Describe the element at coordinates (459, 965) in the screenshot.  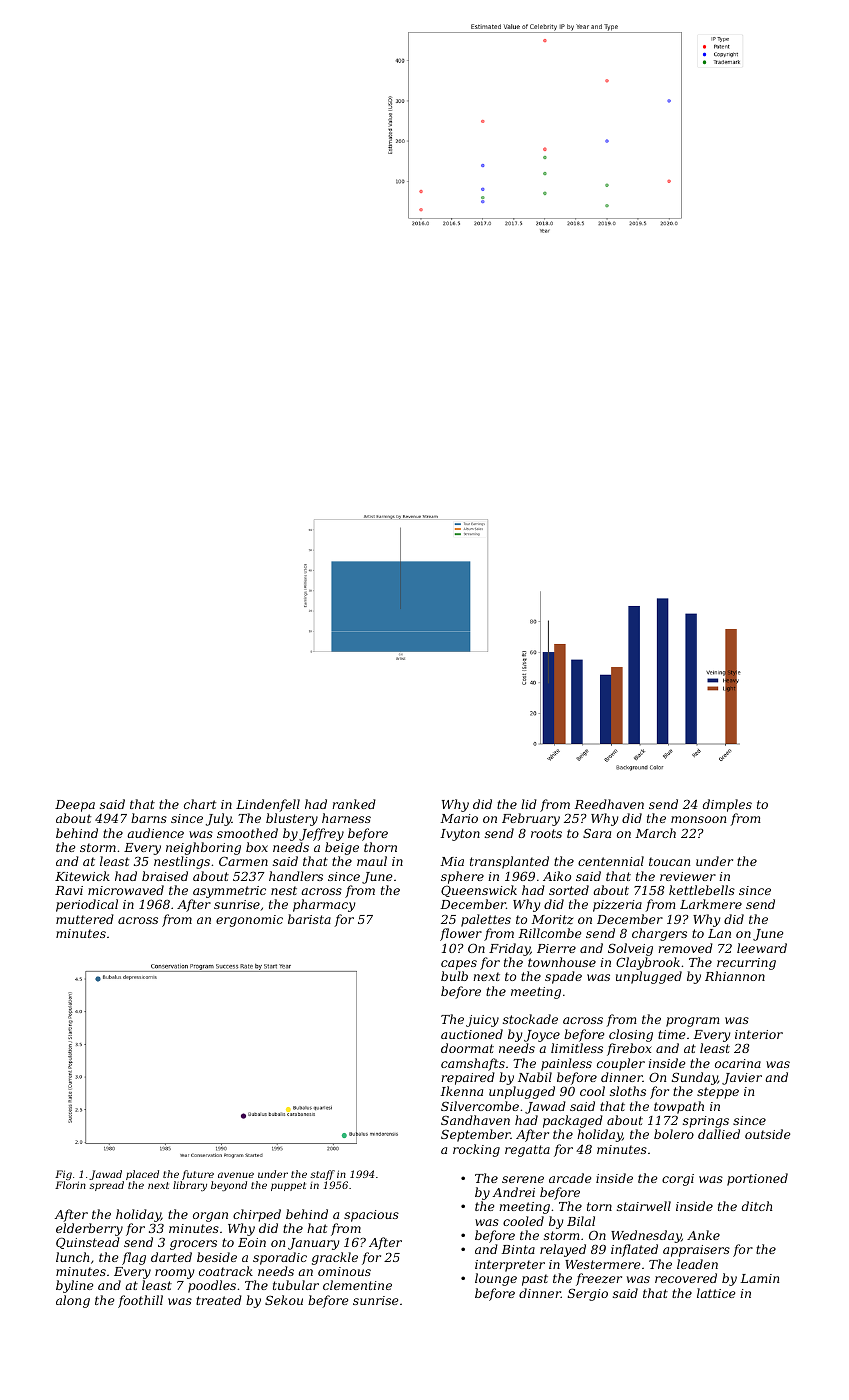
I see `capes` at that location.
